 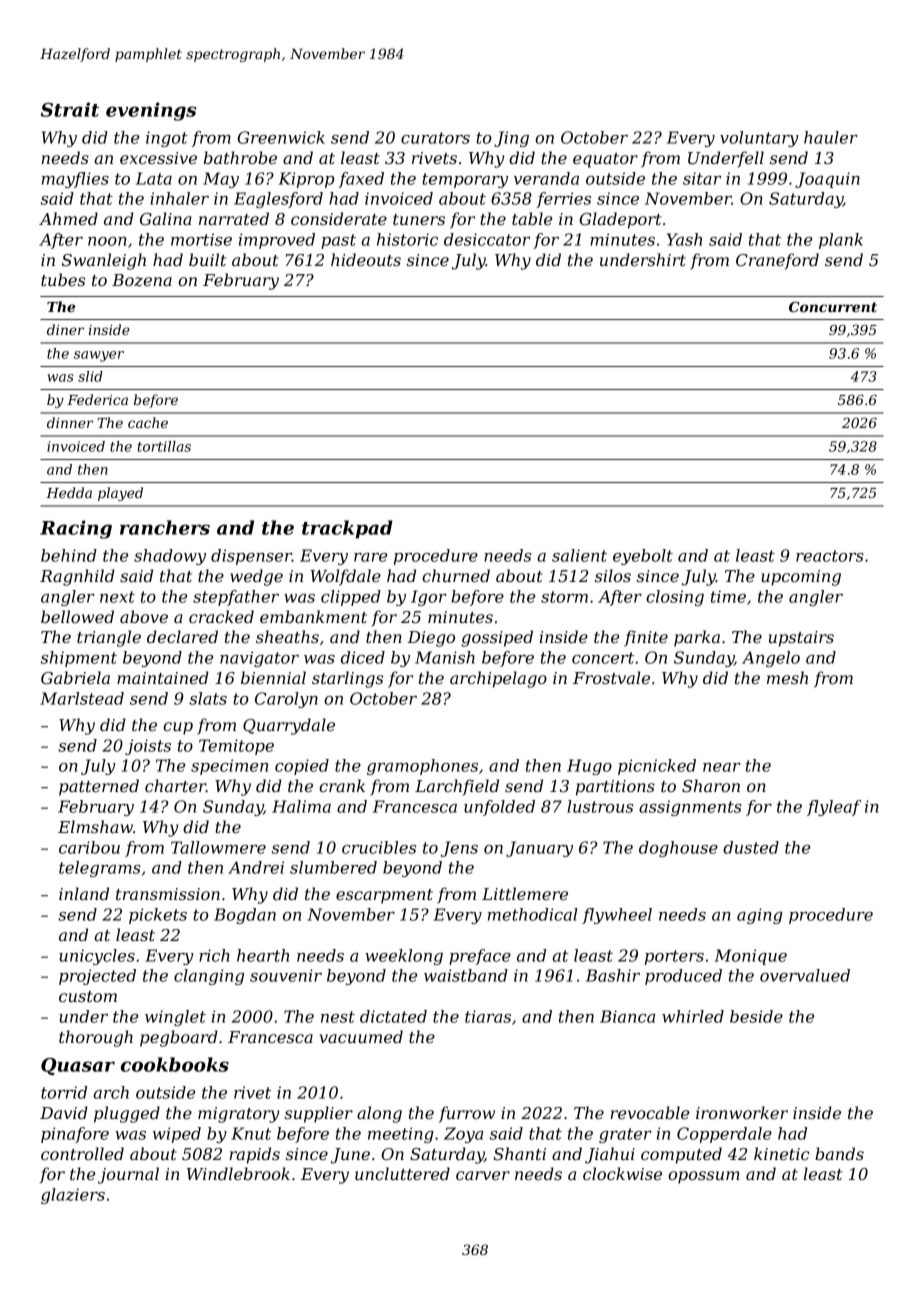 I want to click on sitar, so click(x=702, y=178).
